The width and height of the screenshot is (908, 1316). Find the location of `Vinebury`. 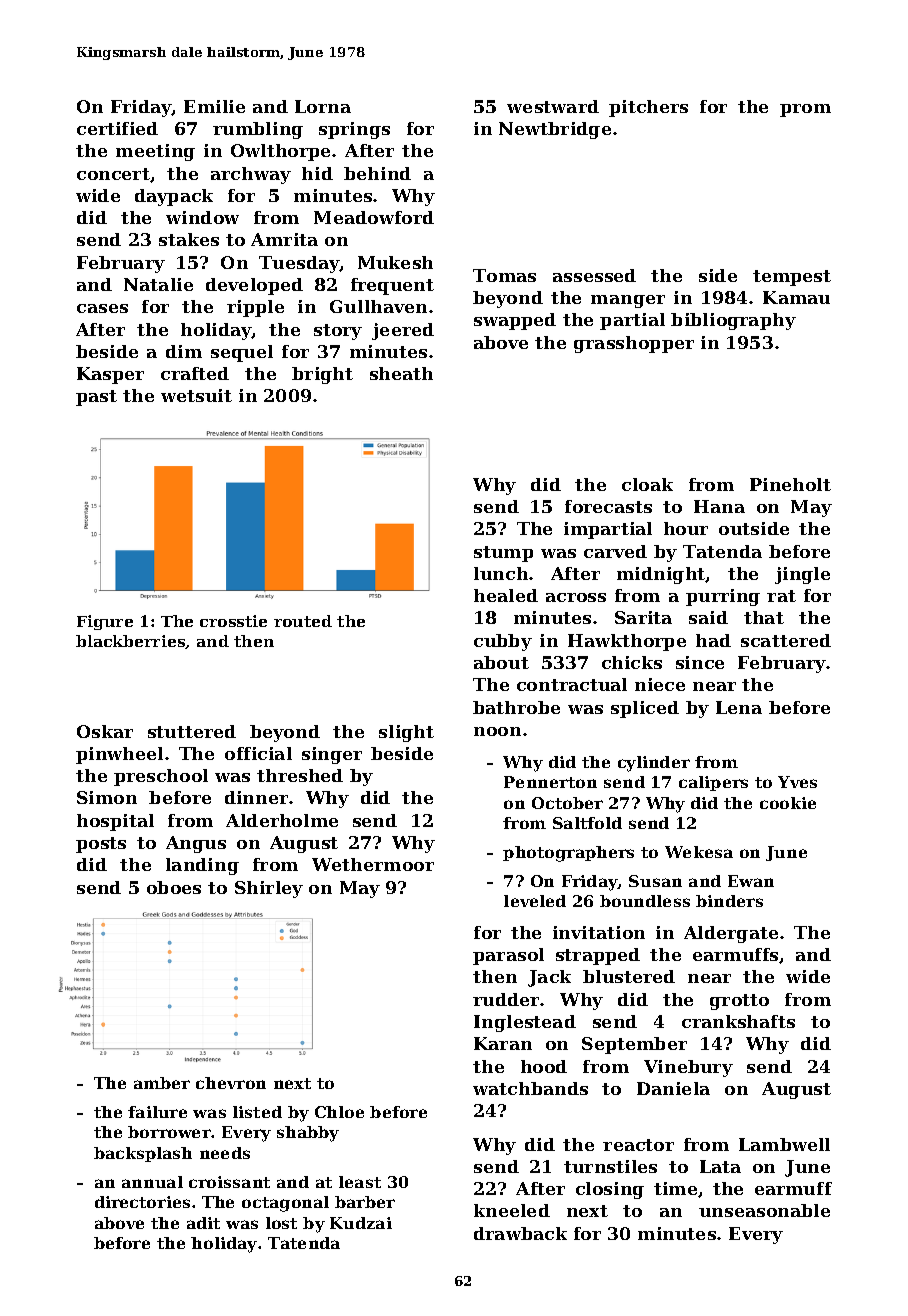

Vinebury is located at coordinates (688, 1068).
